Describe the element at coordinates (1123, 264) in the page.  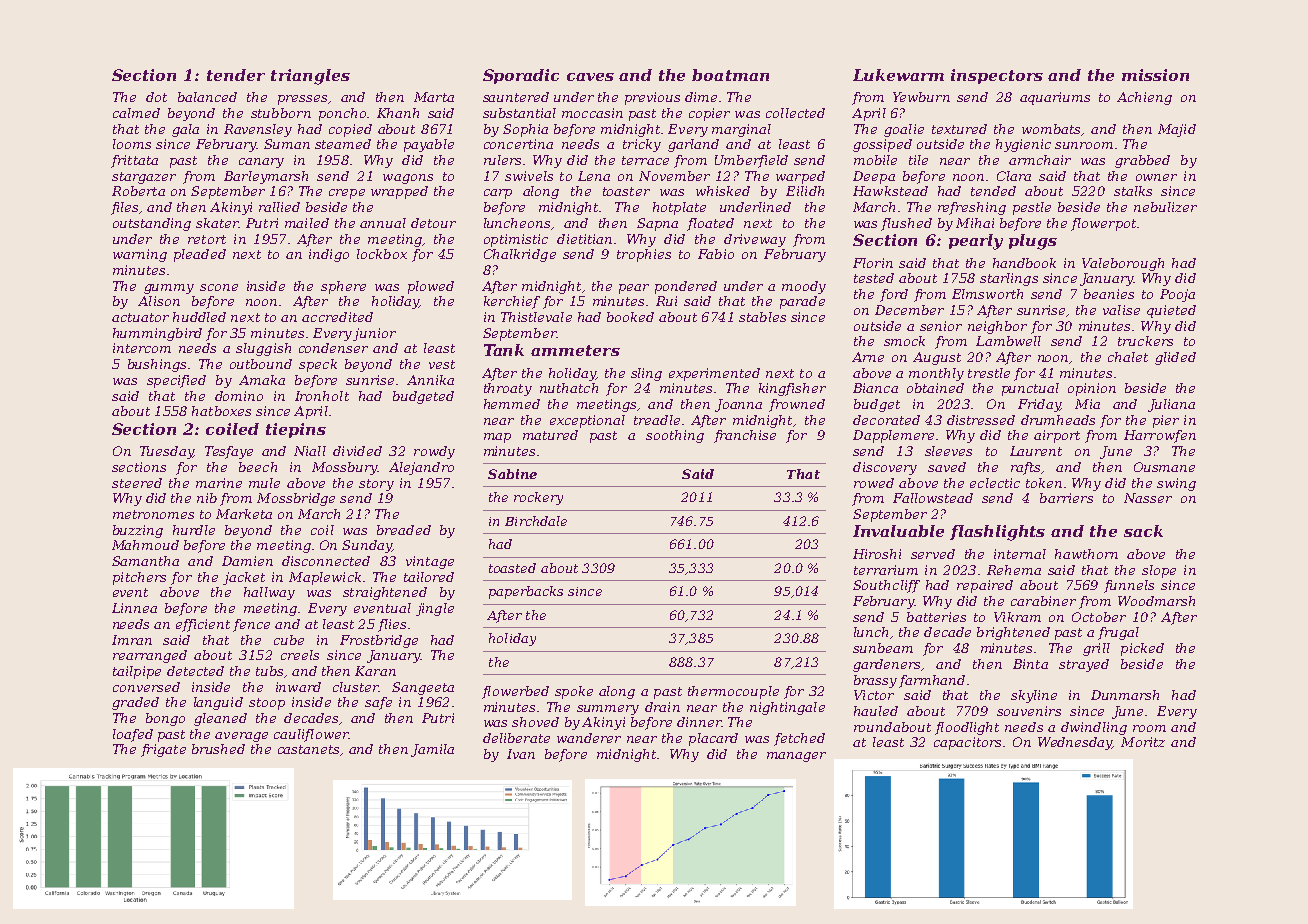
I see `Valeborough` at that location.
